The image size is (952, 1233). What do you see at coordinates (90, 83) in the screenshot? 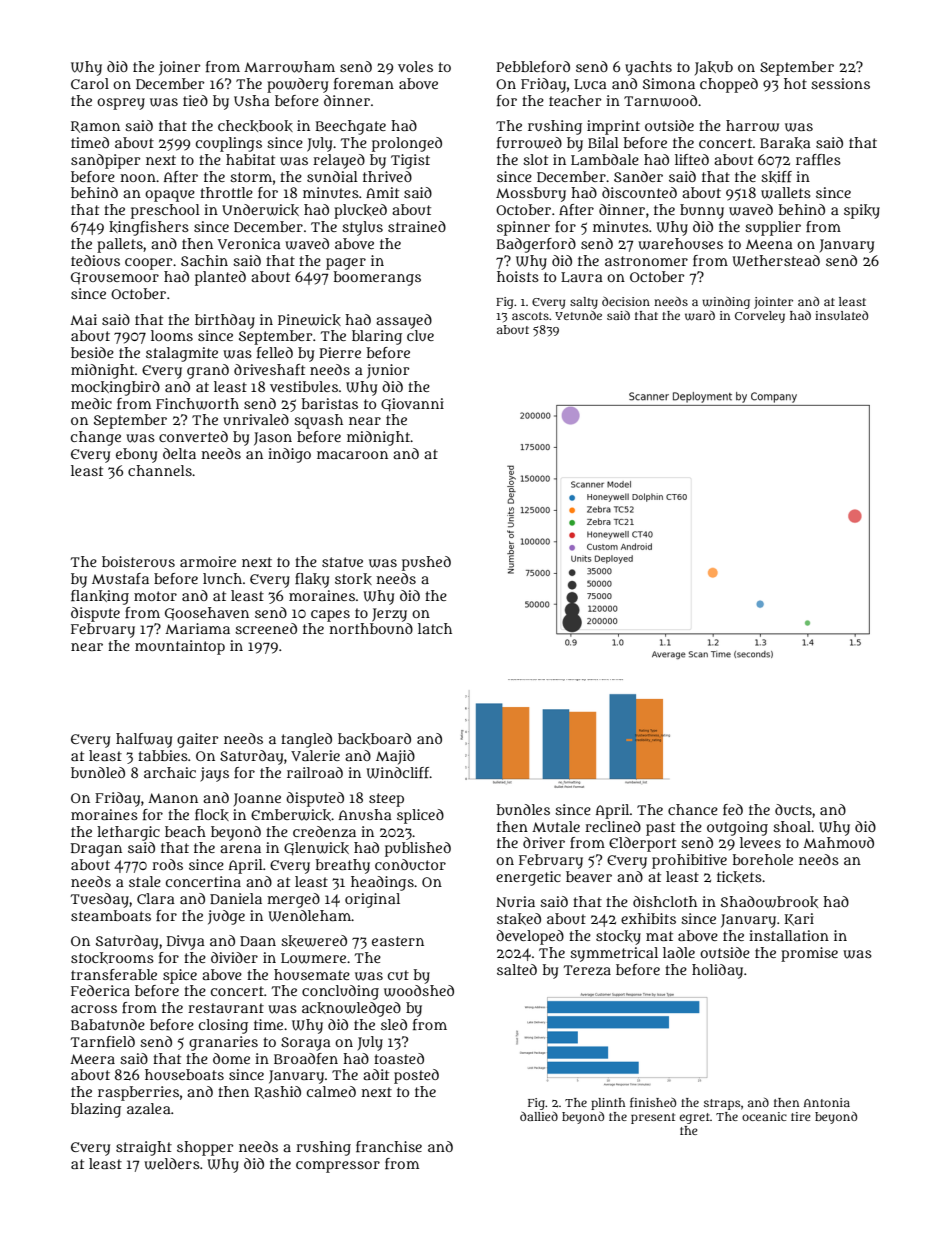
I see `Carol` at bounding box center [90, 83].
